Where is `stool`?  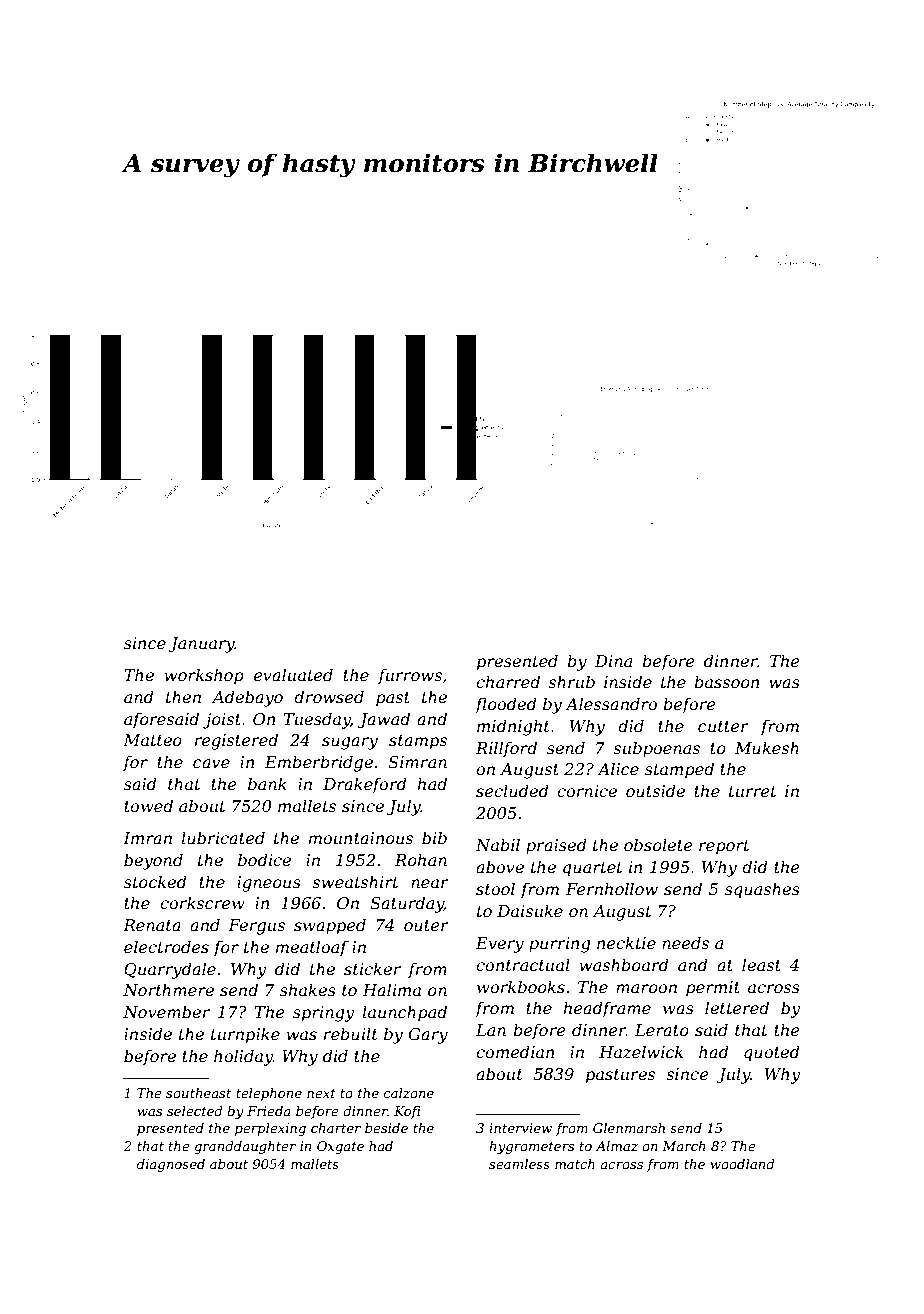 stool is located at coordinates (495, 888).
